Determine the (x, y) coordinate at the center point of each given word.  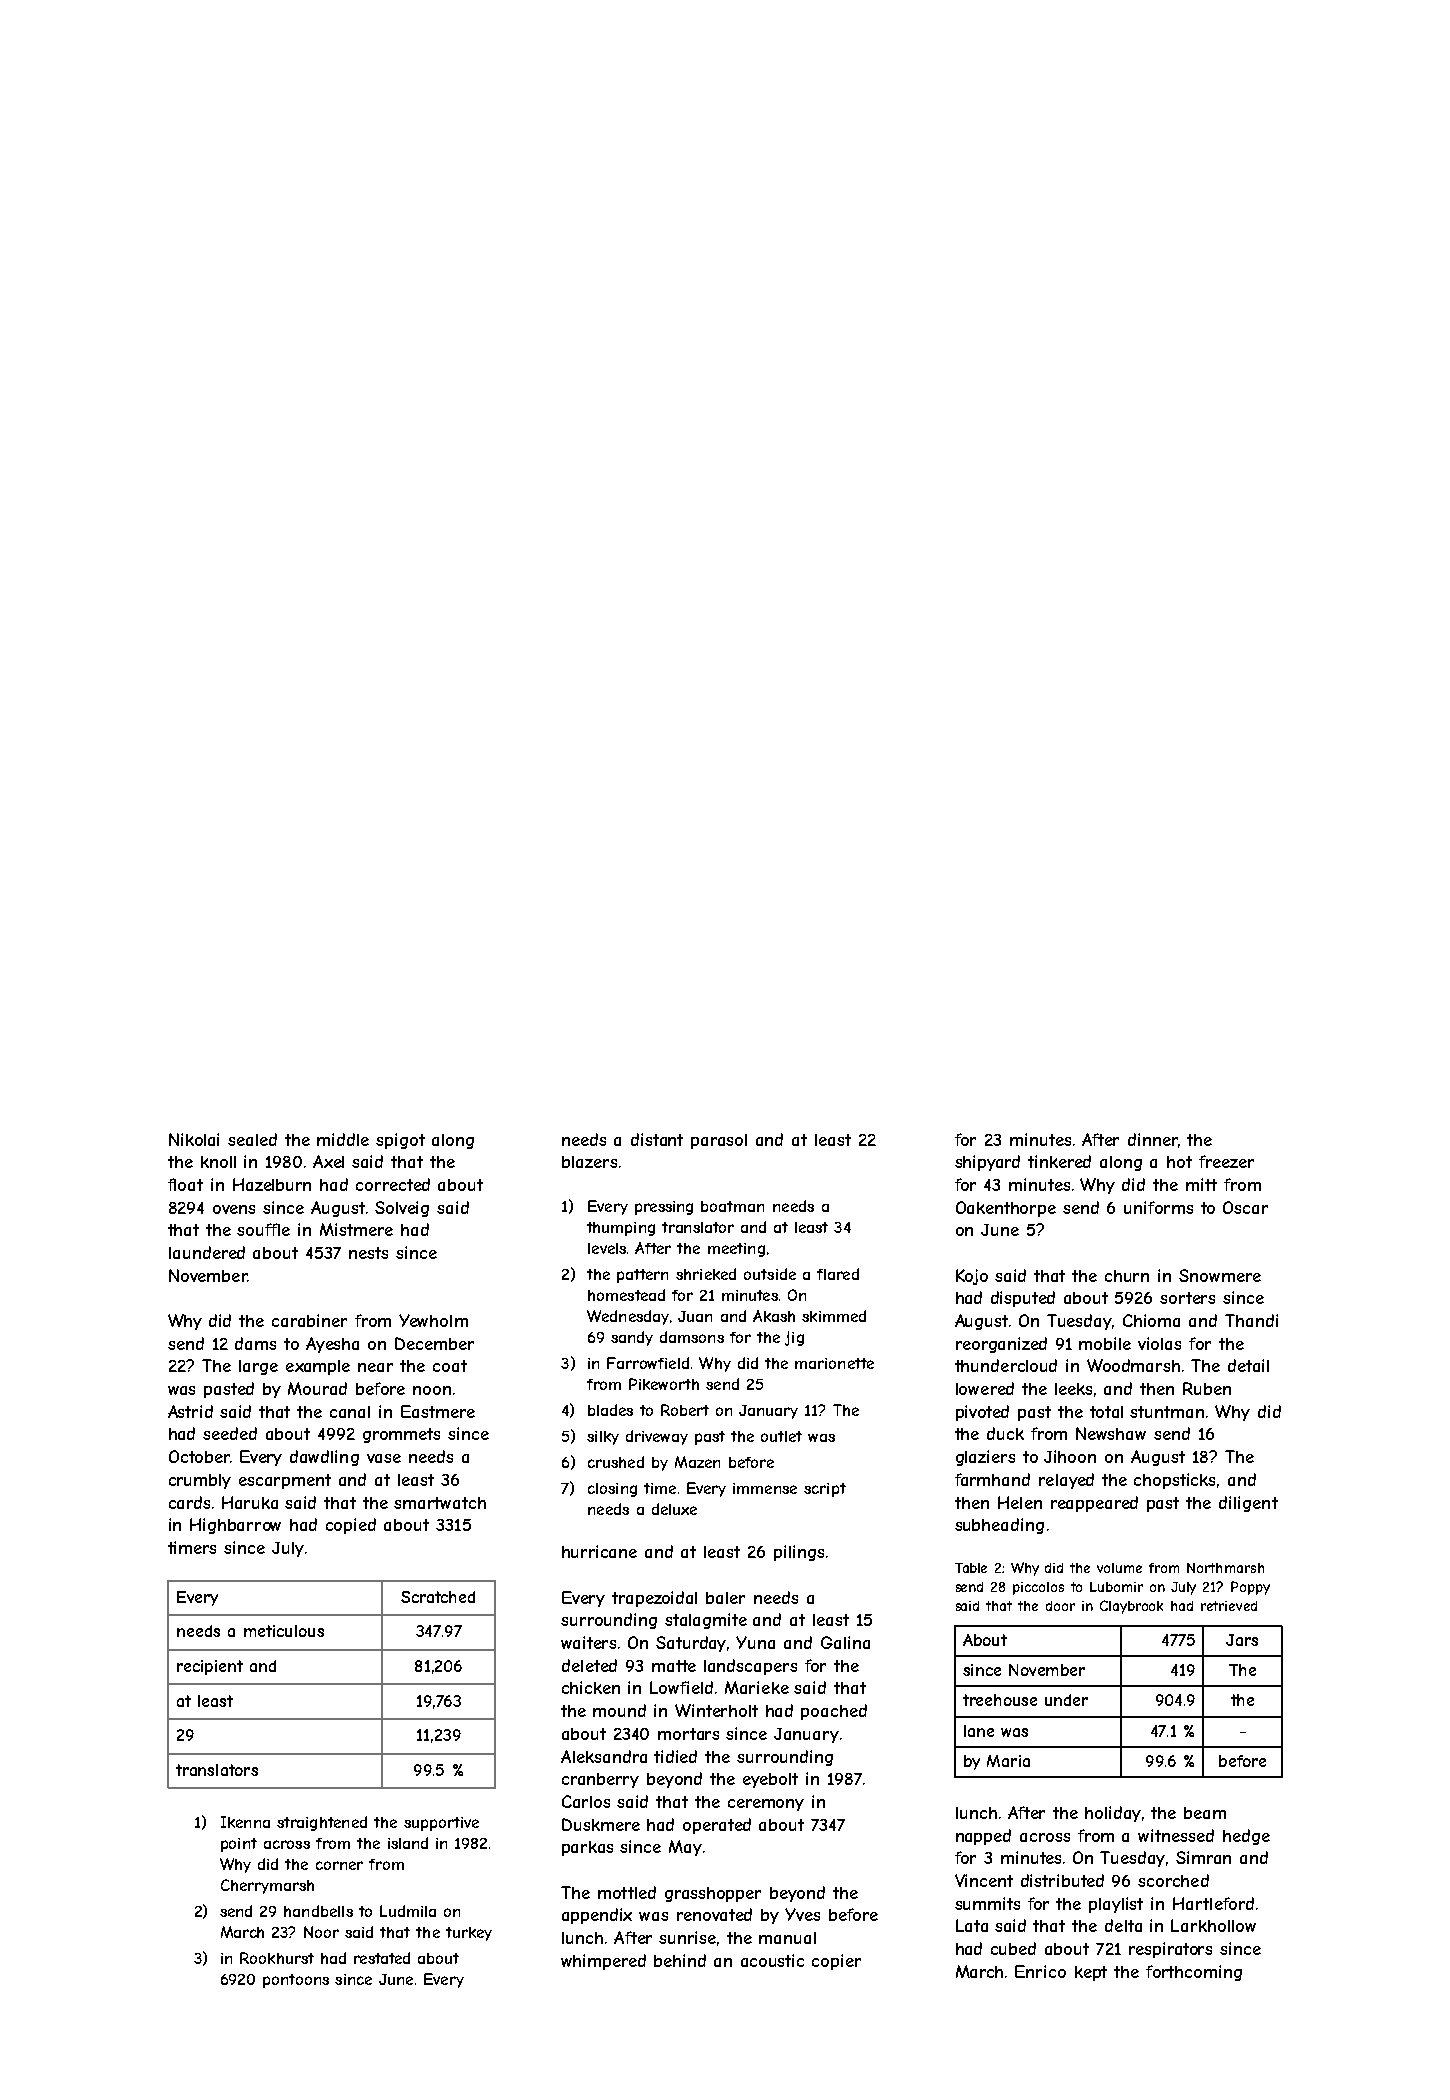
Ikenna (245, 1822)
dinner (1153, 1139)
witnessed (1176, 1835)
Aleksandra (604, 1756)
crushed (616, 1462)
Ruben (1207, 1388)
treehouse (1000, 1700)
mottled (627, 1892)
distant (657, 1139)
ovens (234, 1209)
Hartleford (1213, 1903)
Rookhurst (277, 1958)
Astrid (190, 1411)
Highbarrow (235, 1526)
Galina (845, 1642)
